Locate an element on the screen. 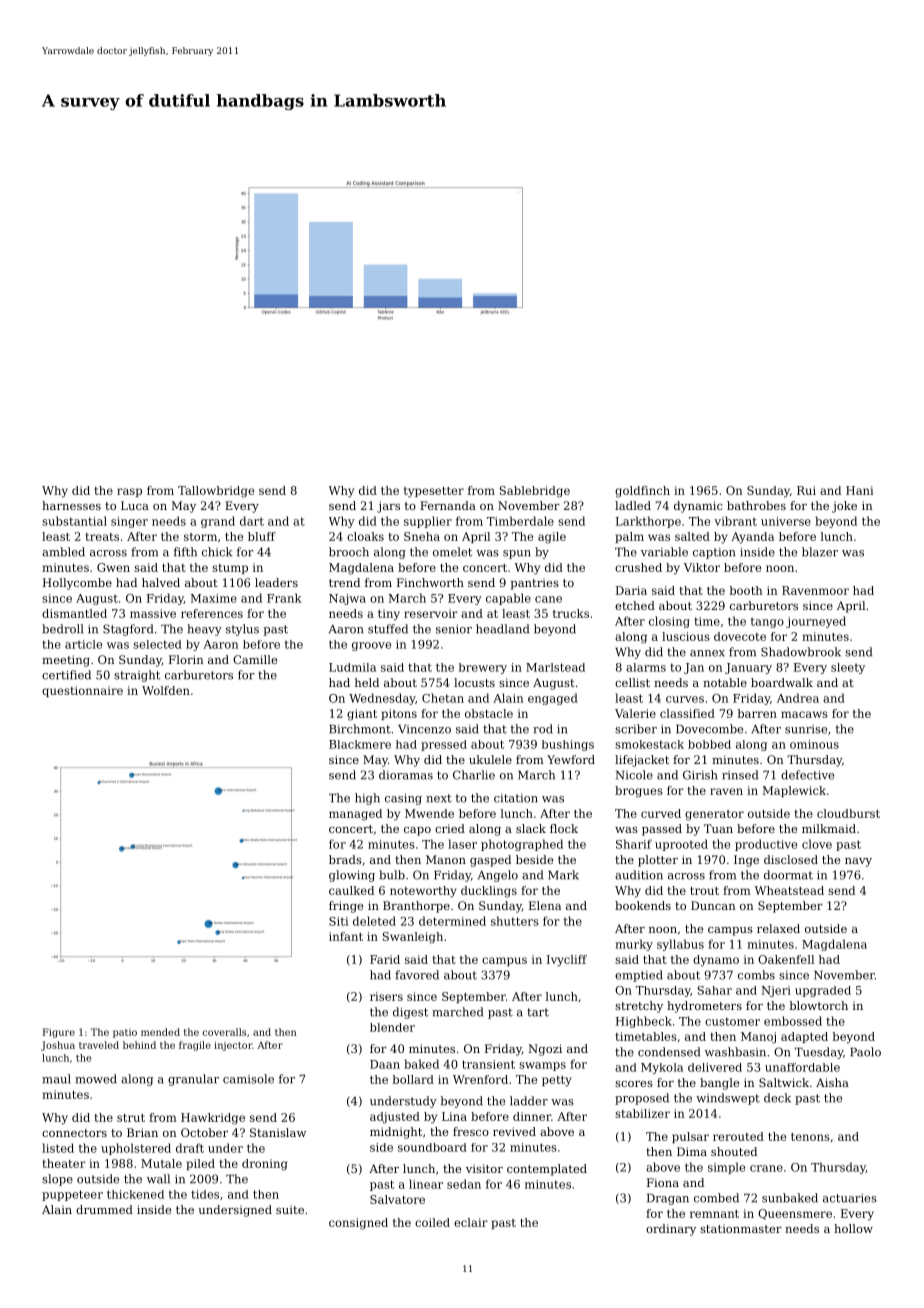 The height and width of the screenshot is (1308, 924). references is located at coordinates (212, 613).
